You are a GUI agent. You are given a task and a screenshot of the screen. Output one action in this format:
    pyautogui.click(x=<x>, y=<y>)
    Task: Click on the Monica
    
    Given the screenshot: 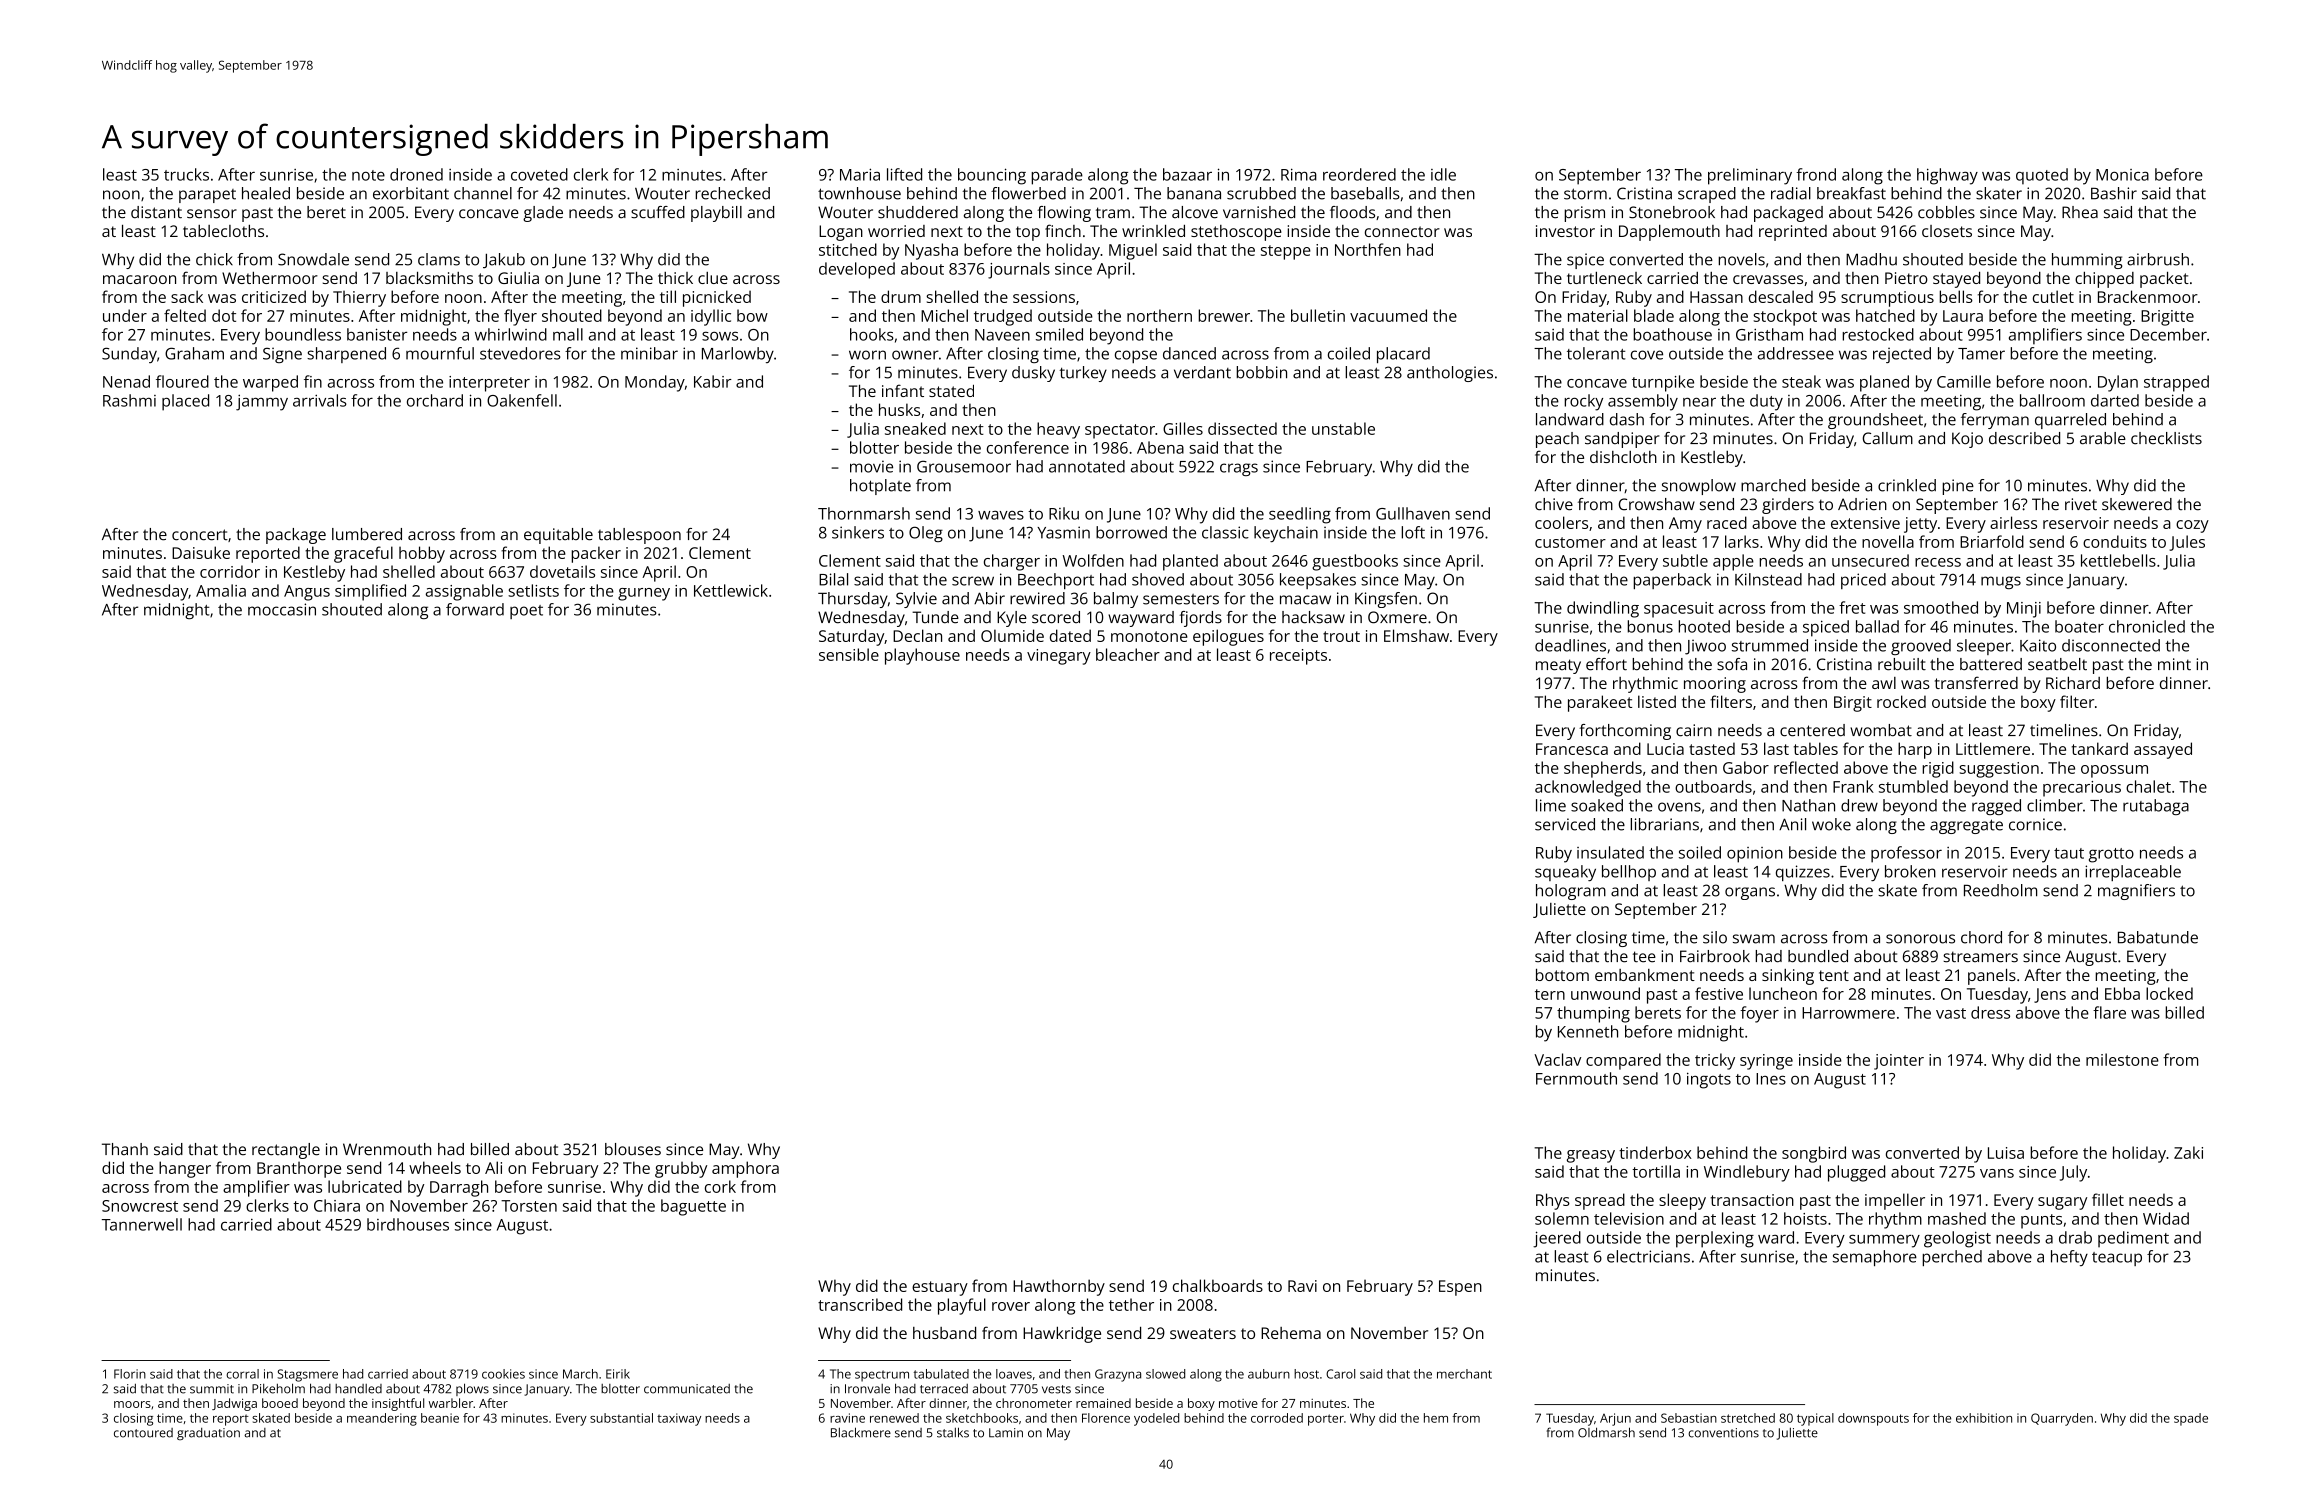 What is the action you would take?
    pyautogui.click(x=2122, y=175)
